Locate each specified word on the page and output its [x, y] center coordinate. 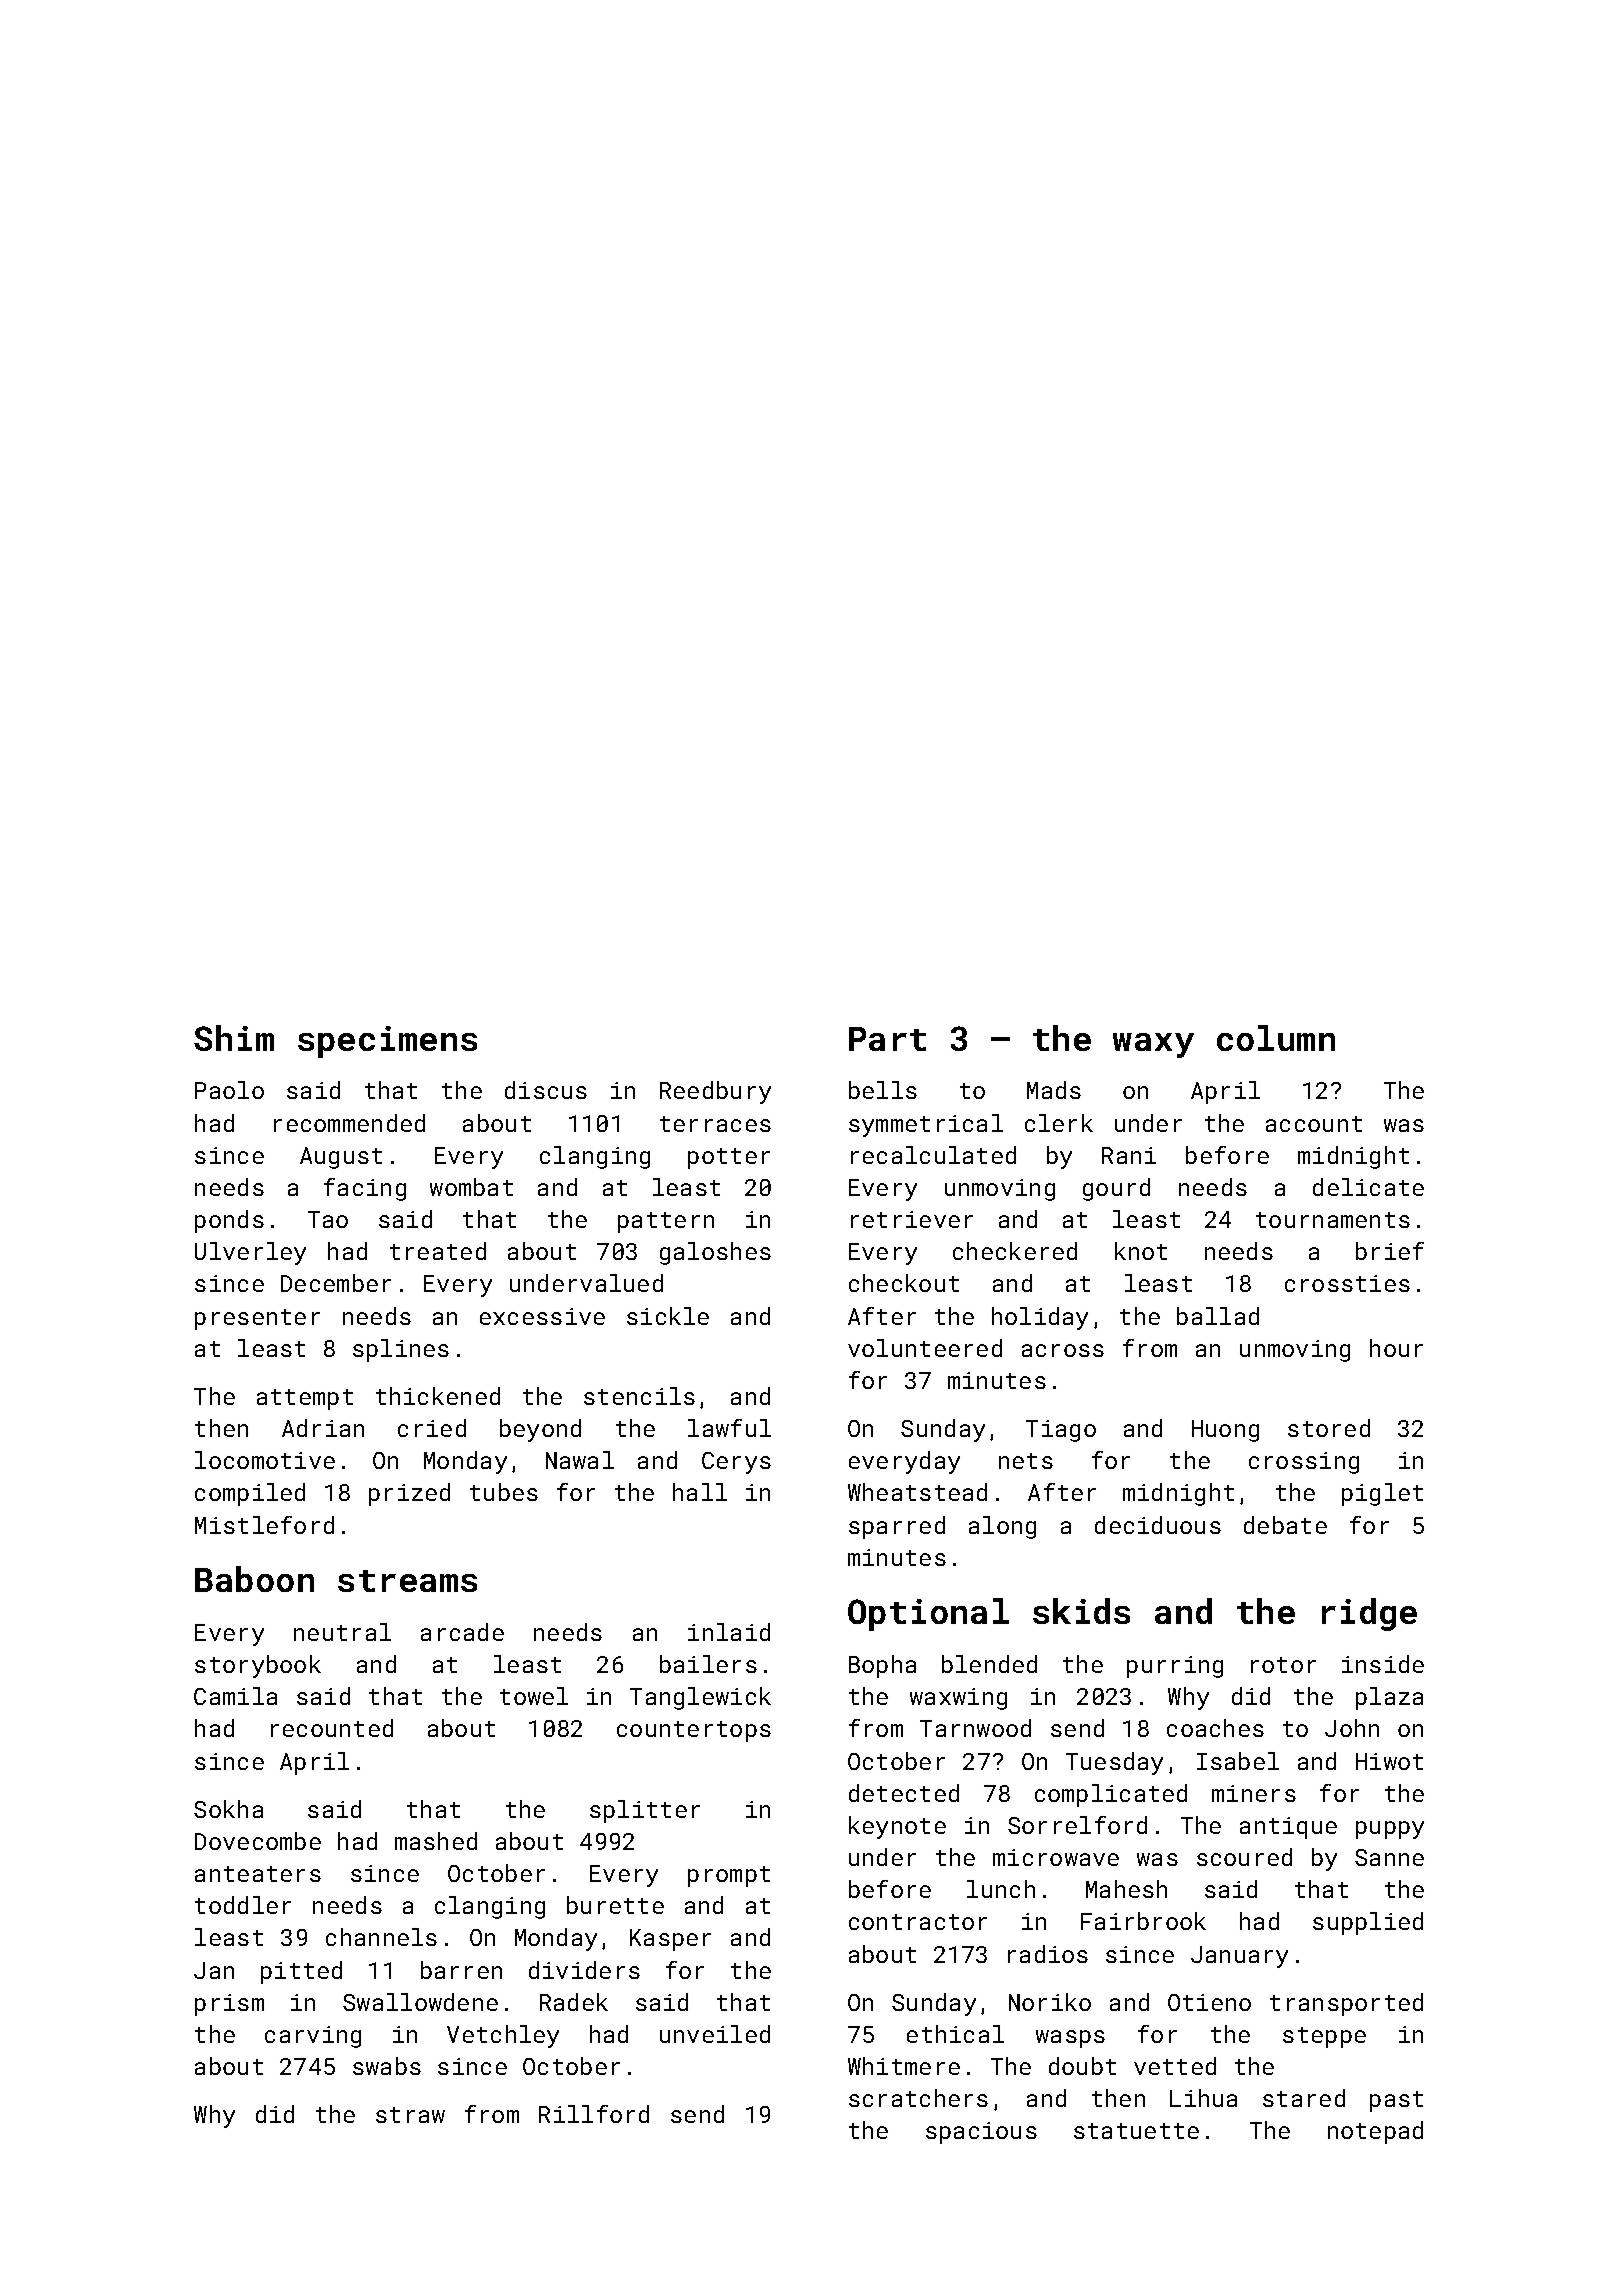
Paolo [229, 1090]
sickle [668, 1316]
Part [887, 1039]
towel [534, 1696]
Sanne [1389, 1857]
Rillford [594, 2114]
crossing [1304, 1463]
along [1002, 1527]
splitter [645, 1811]
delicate [1368, 1187]
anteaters [258, 1874]
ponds [229, 1221]
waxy [1153, 1045]
